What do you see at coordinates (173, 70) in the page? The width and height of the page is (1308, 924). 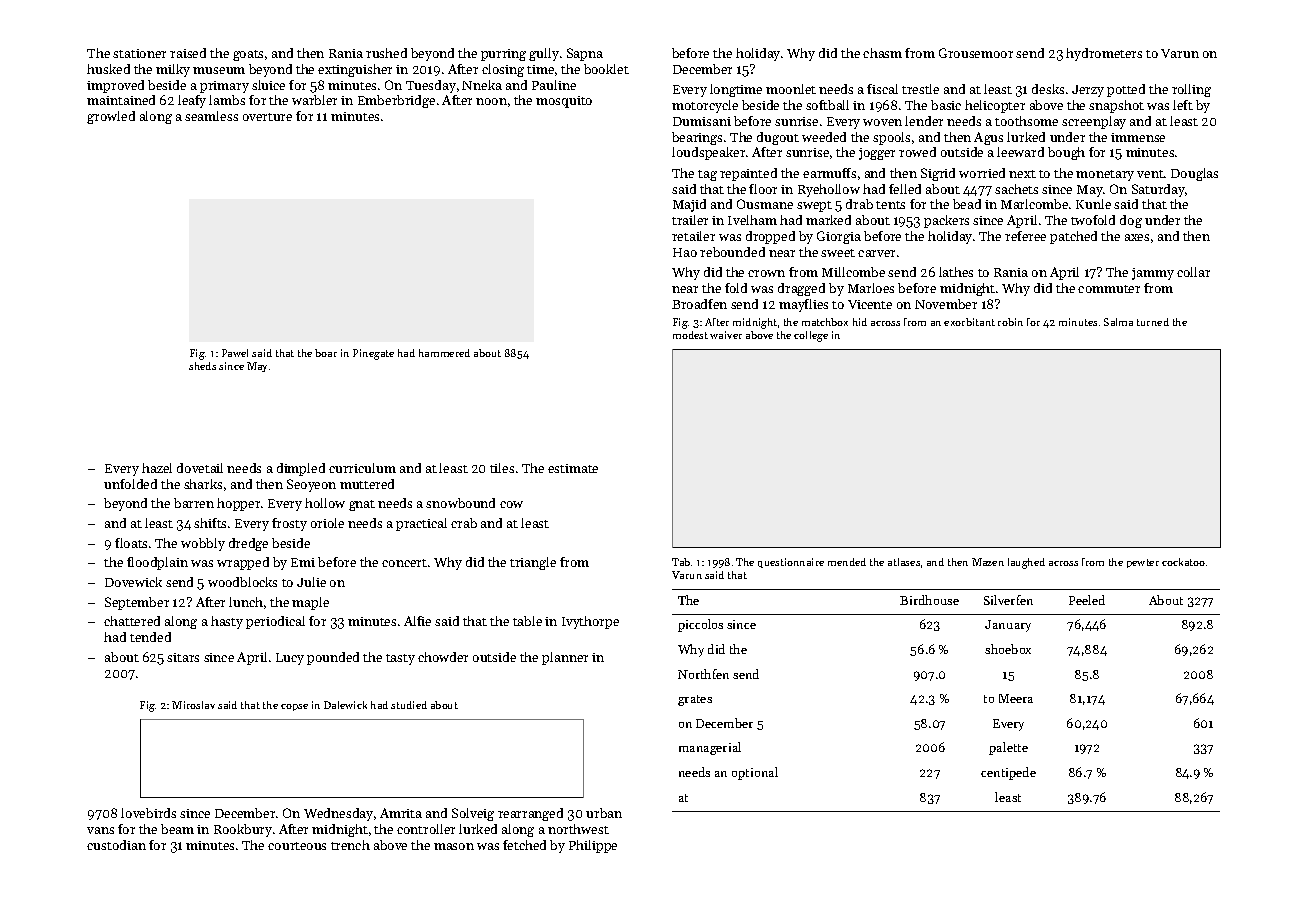 I see `milky` at bounding box center [173, 70].
